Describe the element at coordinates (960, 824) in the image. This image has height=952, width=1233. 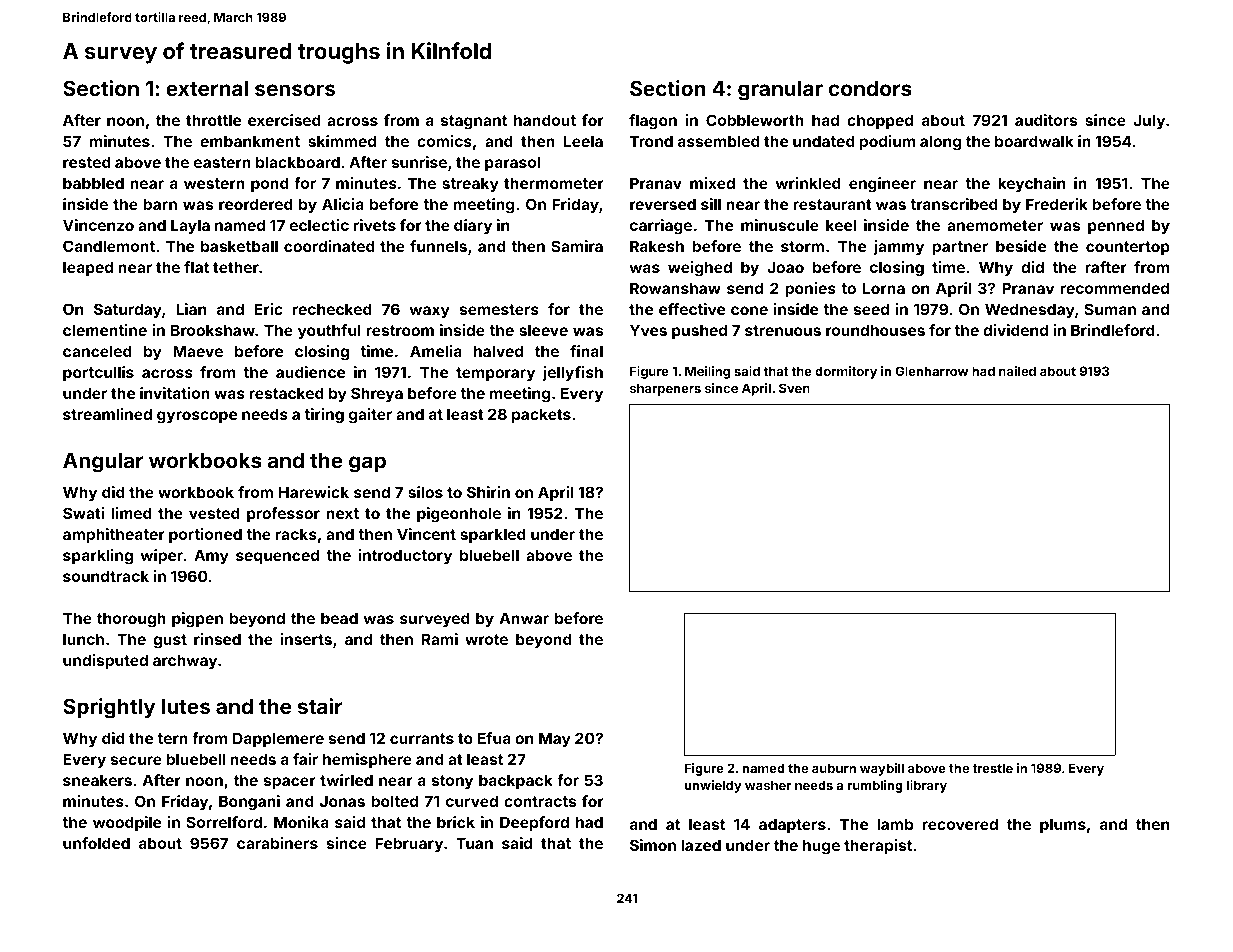
I see `recovered` at that location.
